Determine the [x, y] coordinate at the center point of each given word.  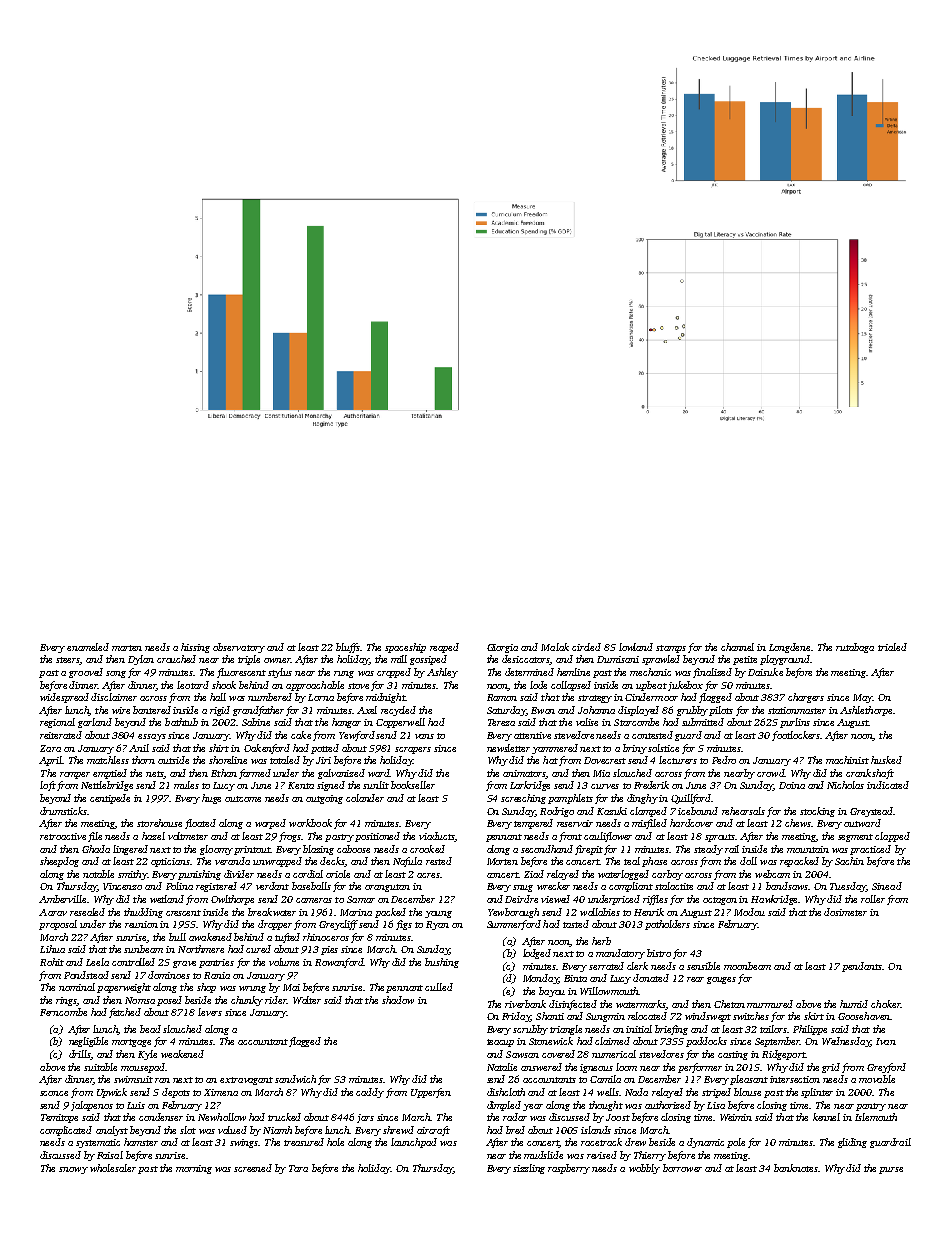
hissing [195, 648]
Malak [555, 647]
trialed [892, 647]
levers [210, 1012]
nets [155, 775]
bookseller [413, 785]
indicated [888, 785]
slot [188, 1130]
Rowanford [339, 963]
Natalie [502, 1067]
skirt [814, 1016]
